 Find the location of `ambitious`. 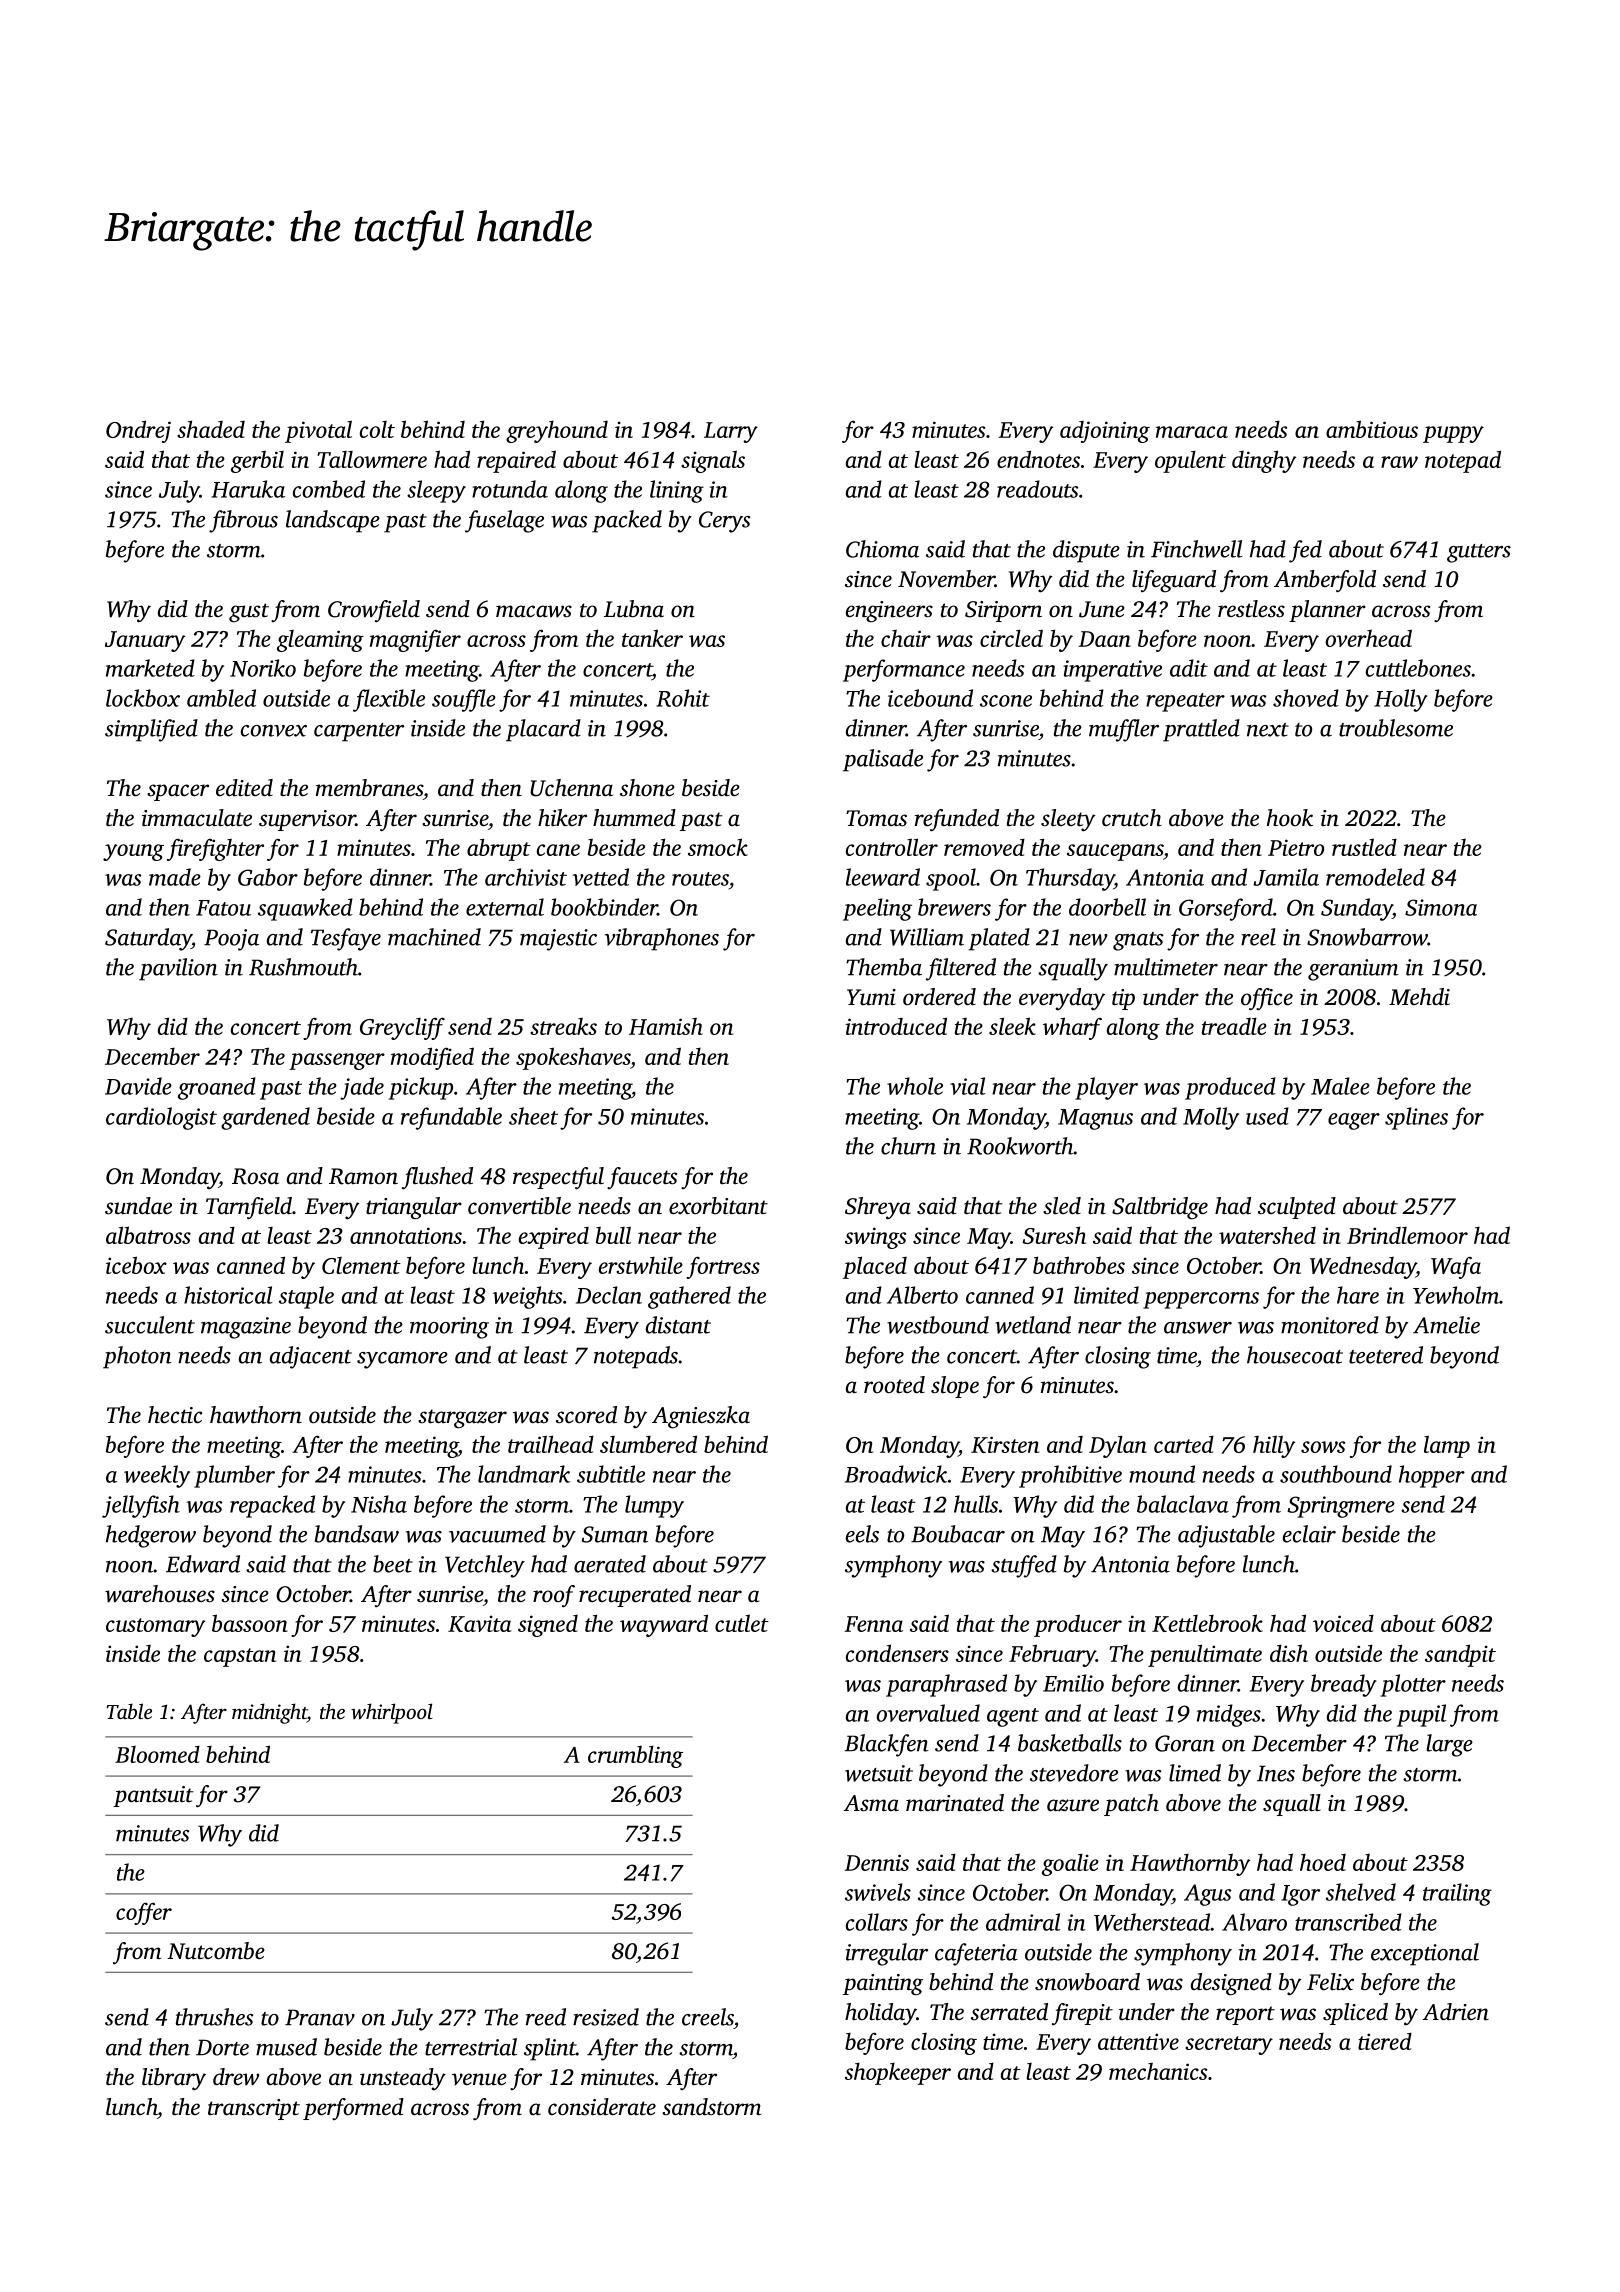

ambitious is located at coordinates (1372, 429).
